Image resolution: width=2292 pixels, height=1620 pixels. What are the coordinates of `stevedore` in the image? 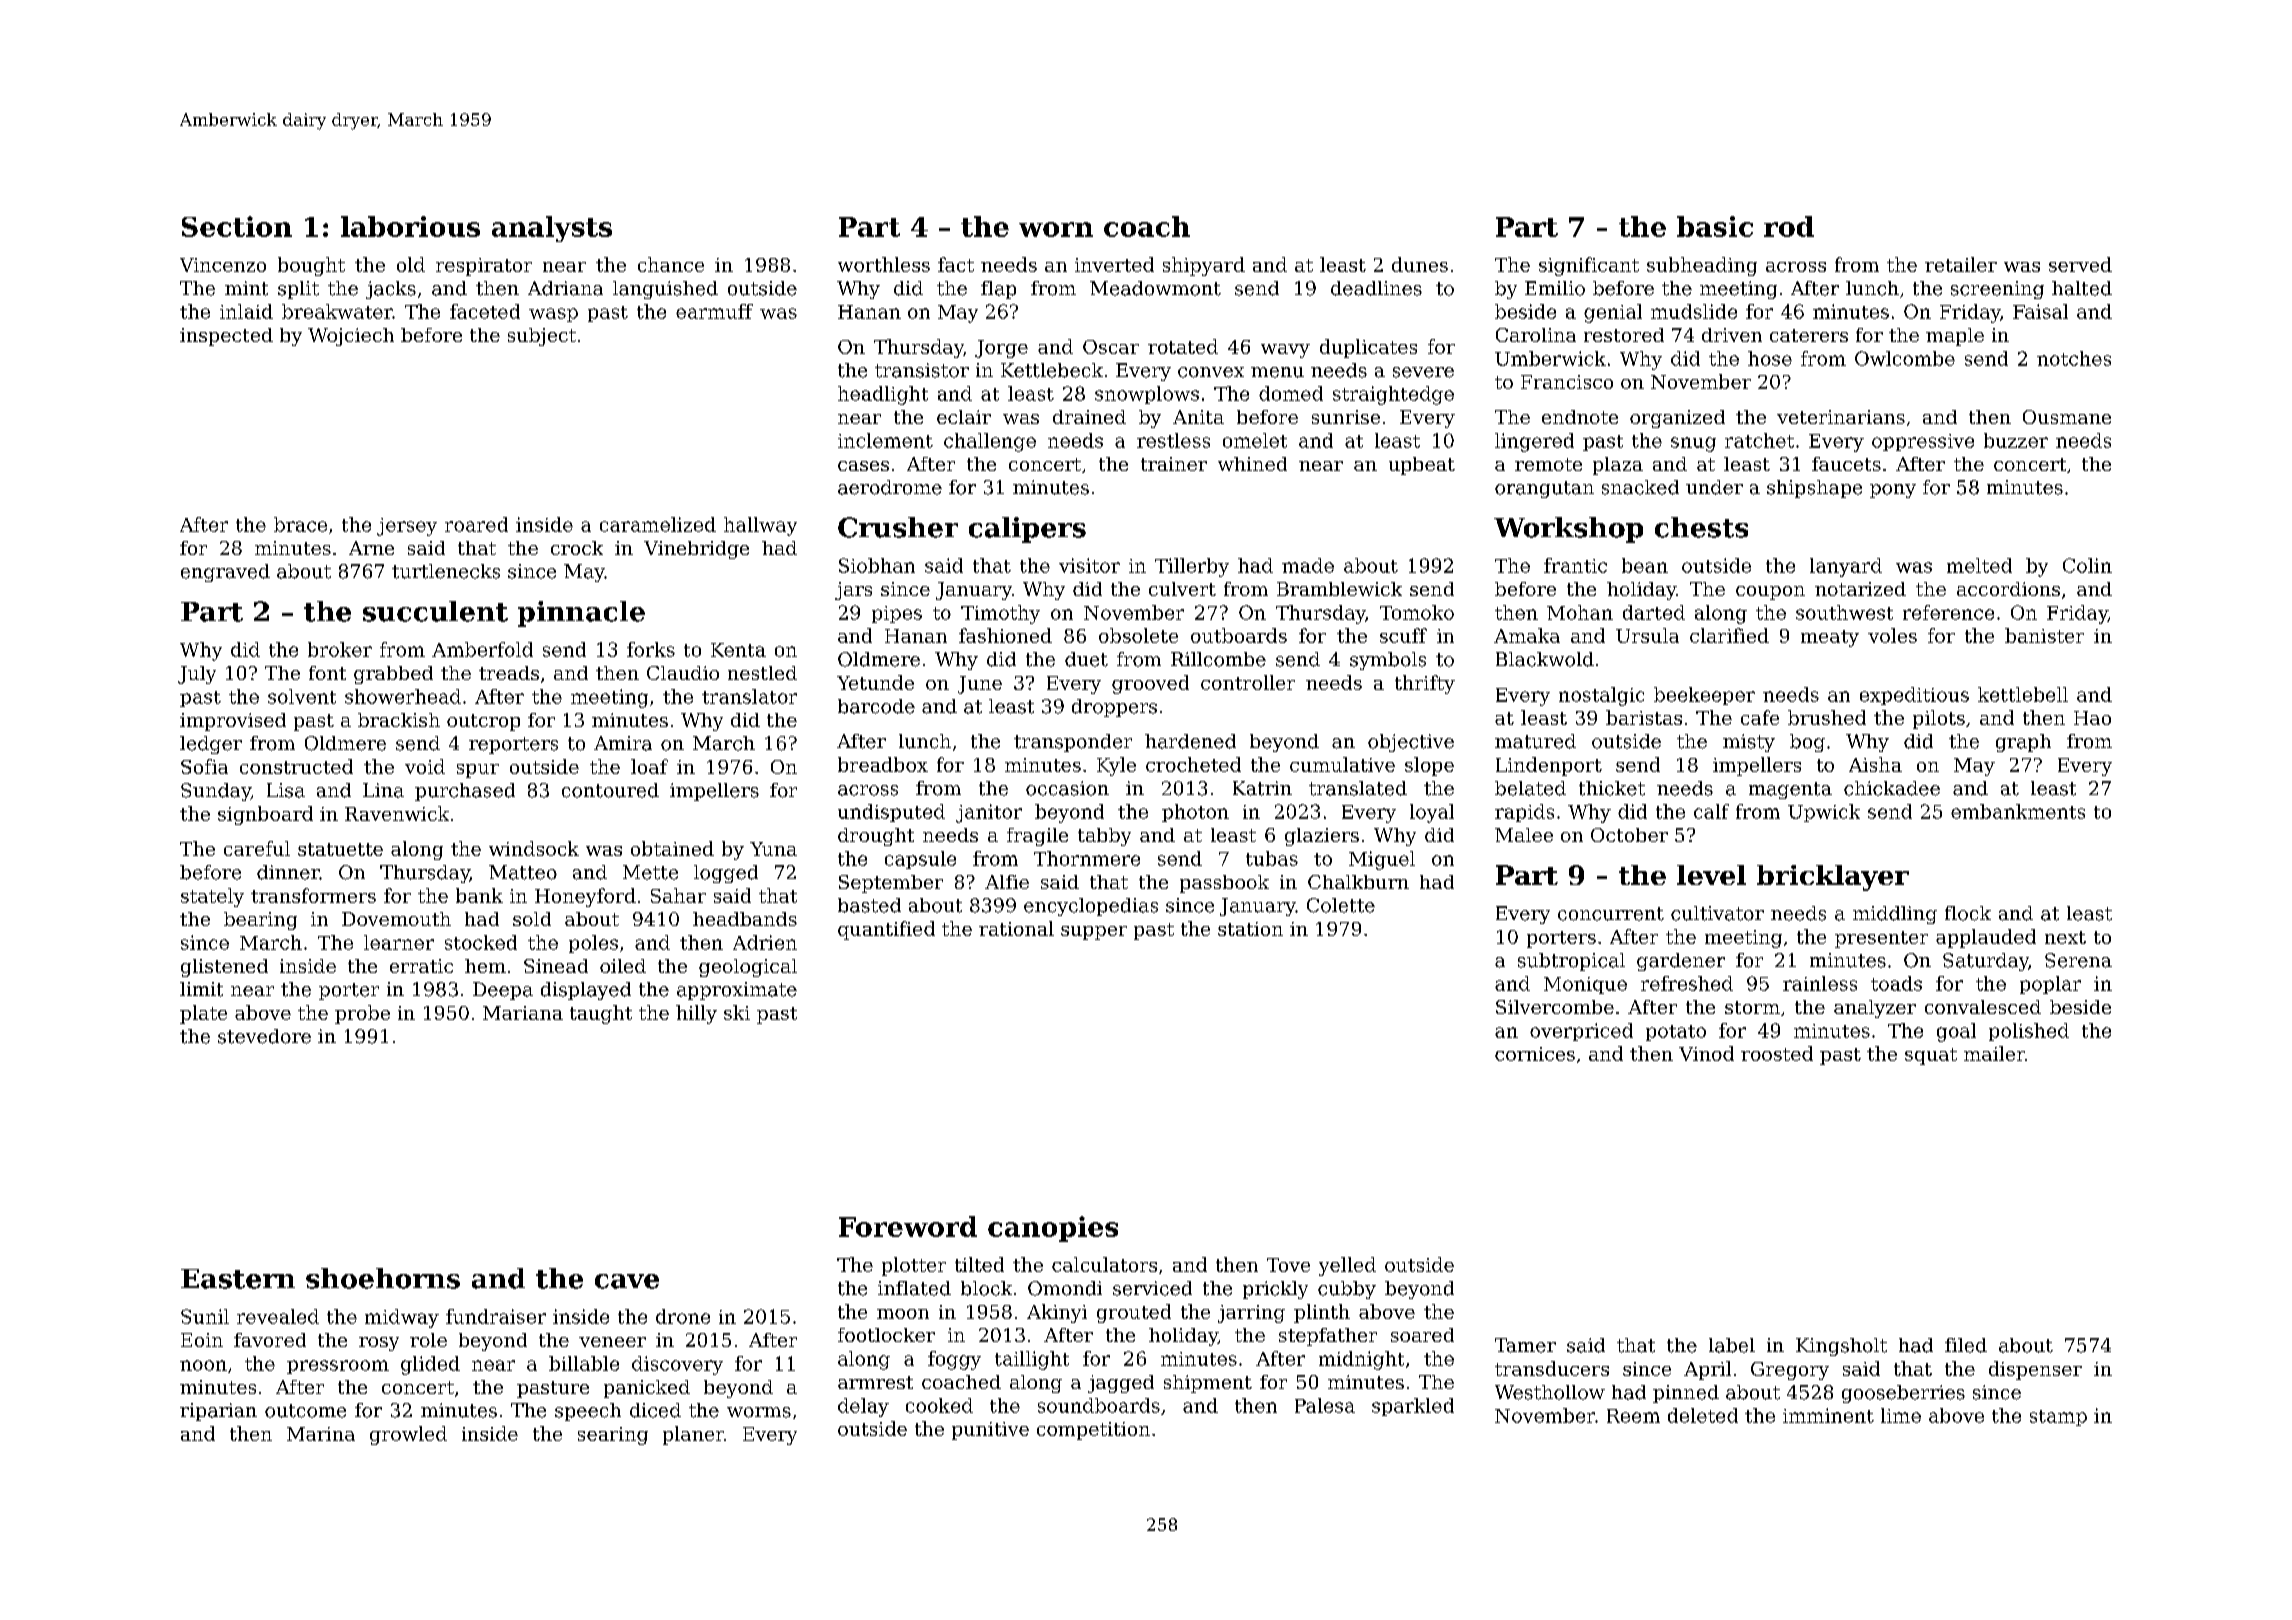 It's located at (264, 1036).
